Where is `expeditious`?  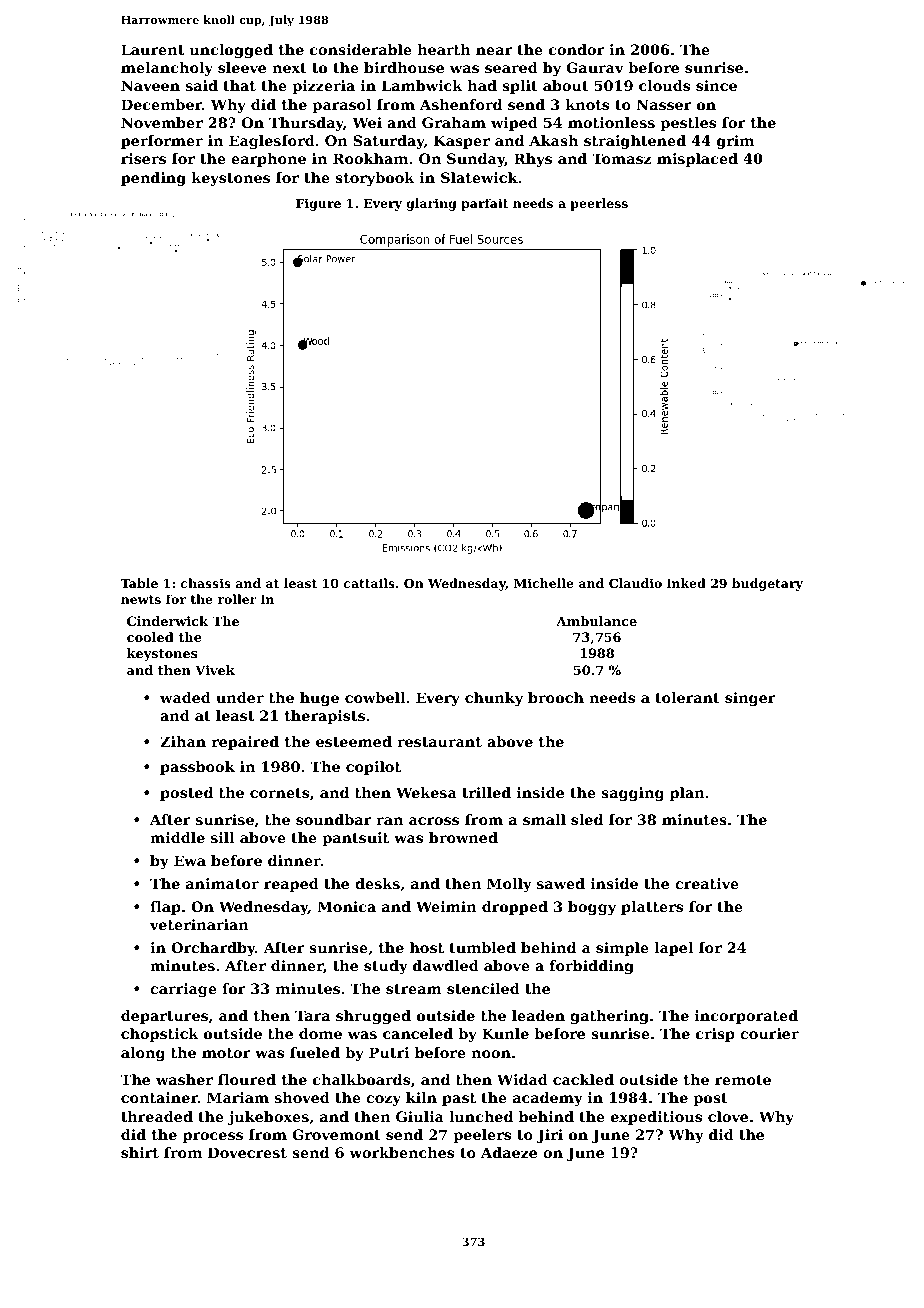
expeditious is located at coordinates (656, 1118).
